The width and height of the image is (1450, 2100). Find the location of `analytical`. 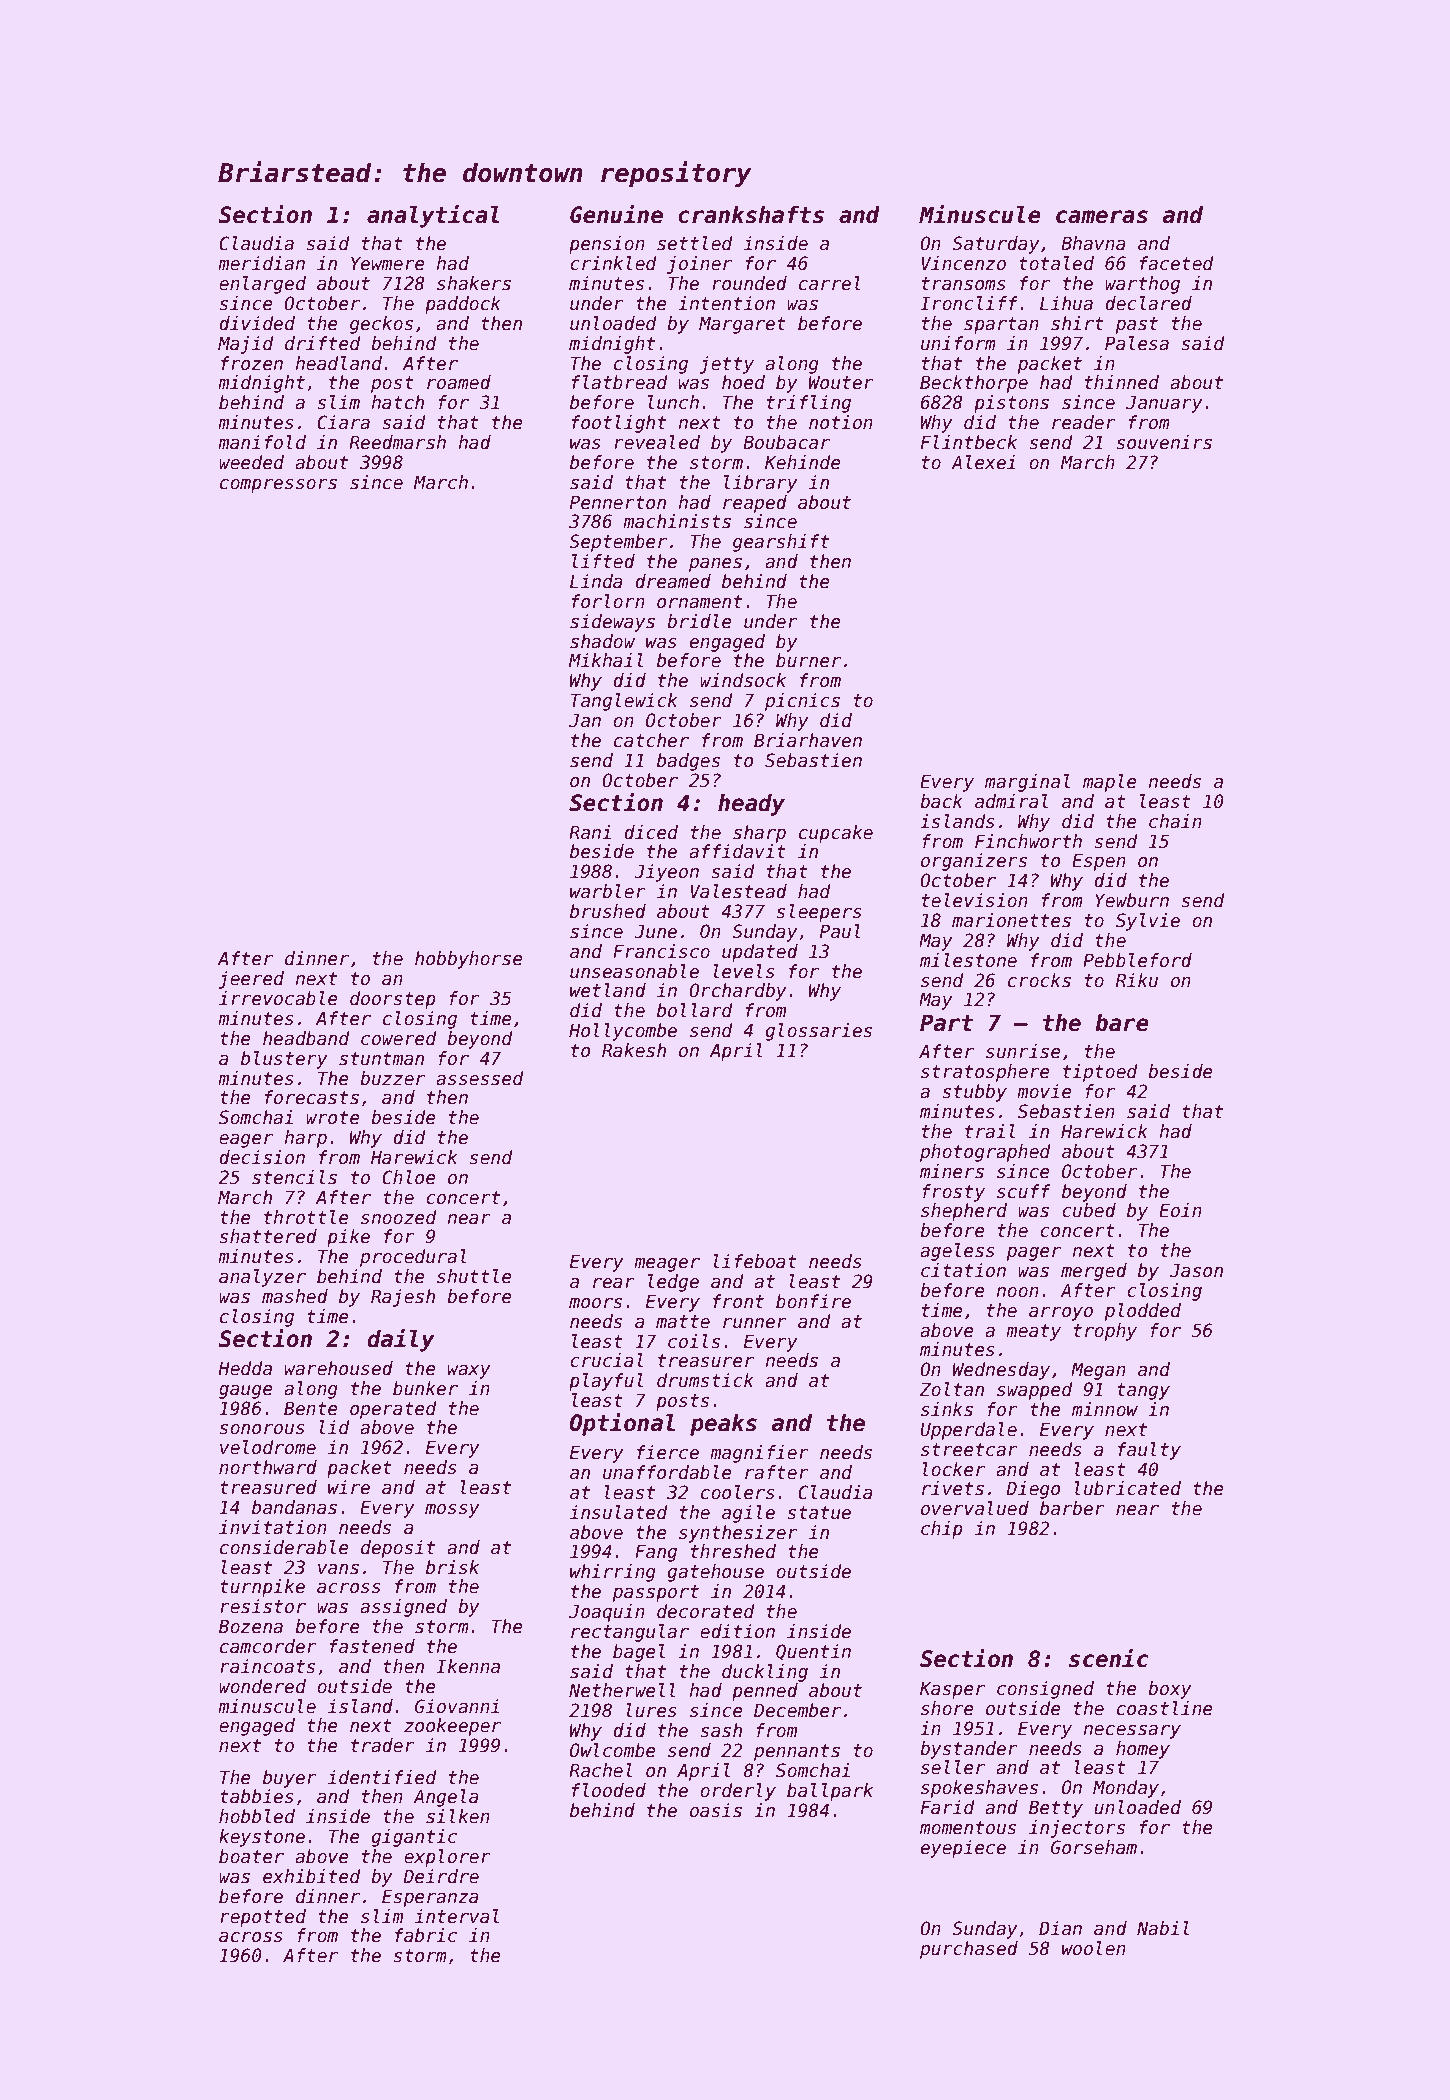

analytical is located at coordinates (433, 216).
